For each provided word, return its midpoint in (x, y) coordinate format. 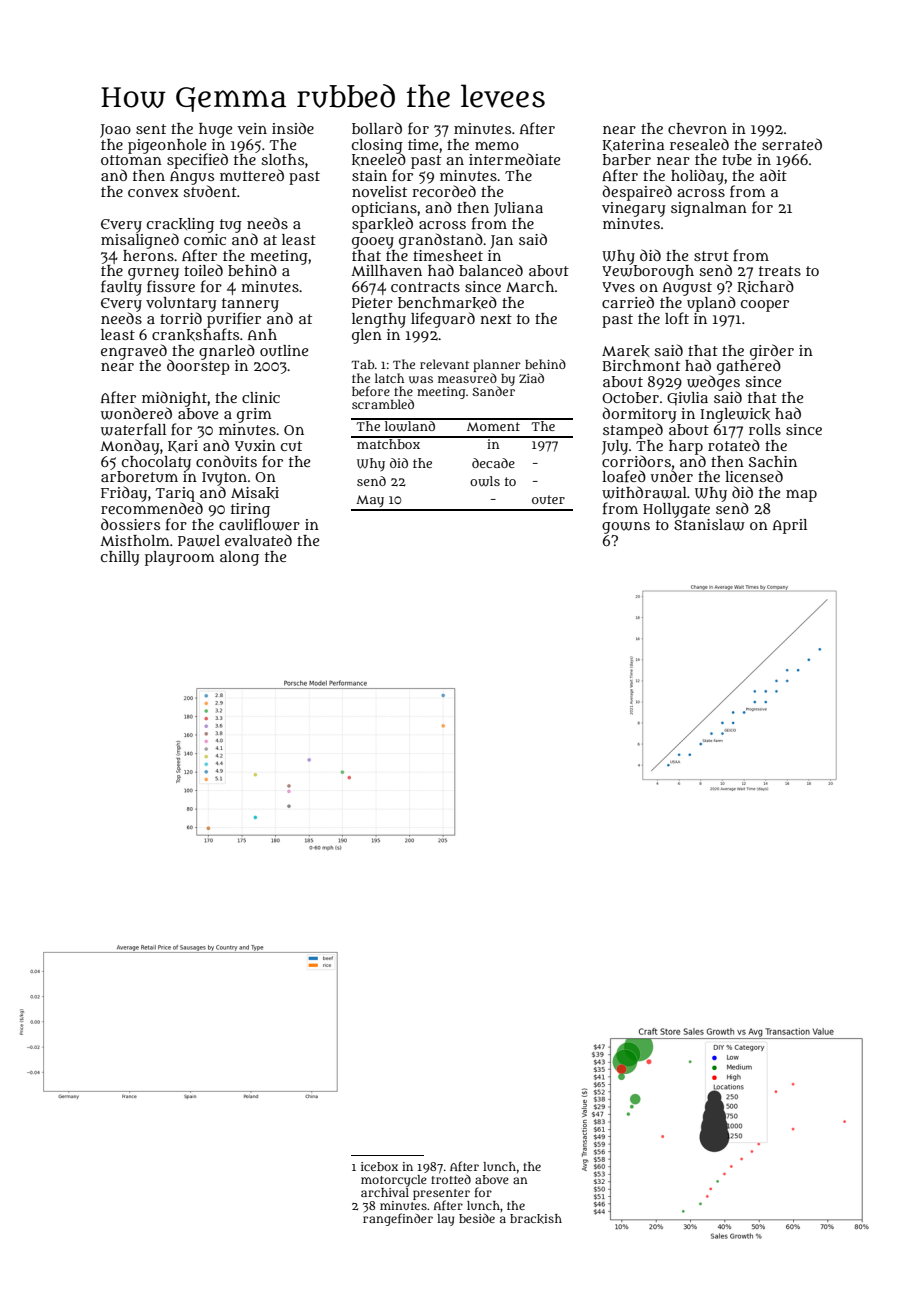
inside (293, 128)
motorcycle (394, 1181)
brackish (536, 1219)
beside (477, 1218)
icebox (379, 1166)
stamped (633, 431)
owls (485, 481)
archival (385, 1192)
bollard (377, 128)
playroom (179, 558)
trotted (451, 1179)
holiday (697, 177)
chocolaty (156, 463)
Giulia (687, 399)
